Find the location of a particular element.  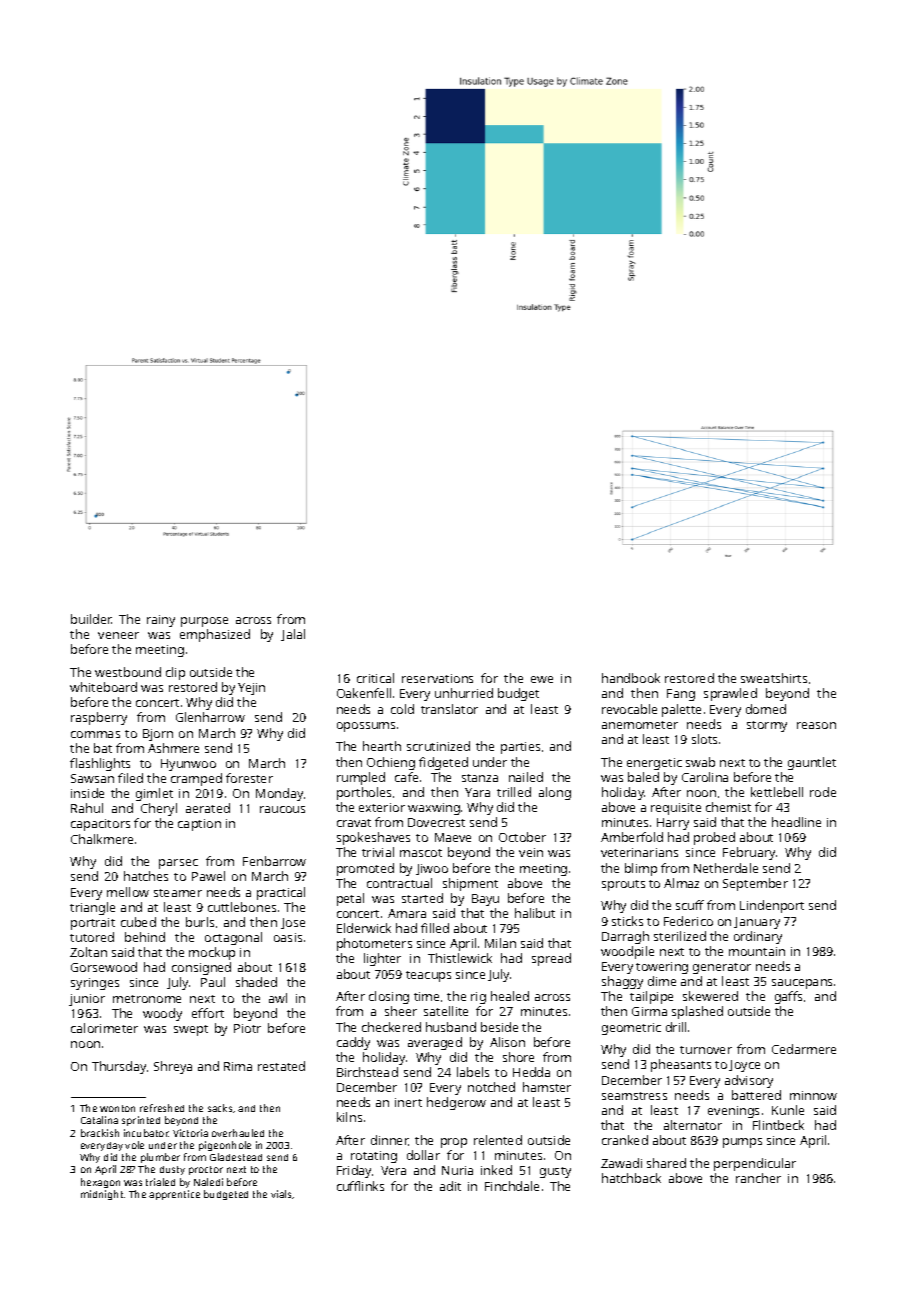

rode is located at coordinates (823, 792).
